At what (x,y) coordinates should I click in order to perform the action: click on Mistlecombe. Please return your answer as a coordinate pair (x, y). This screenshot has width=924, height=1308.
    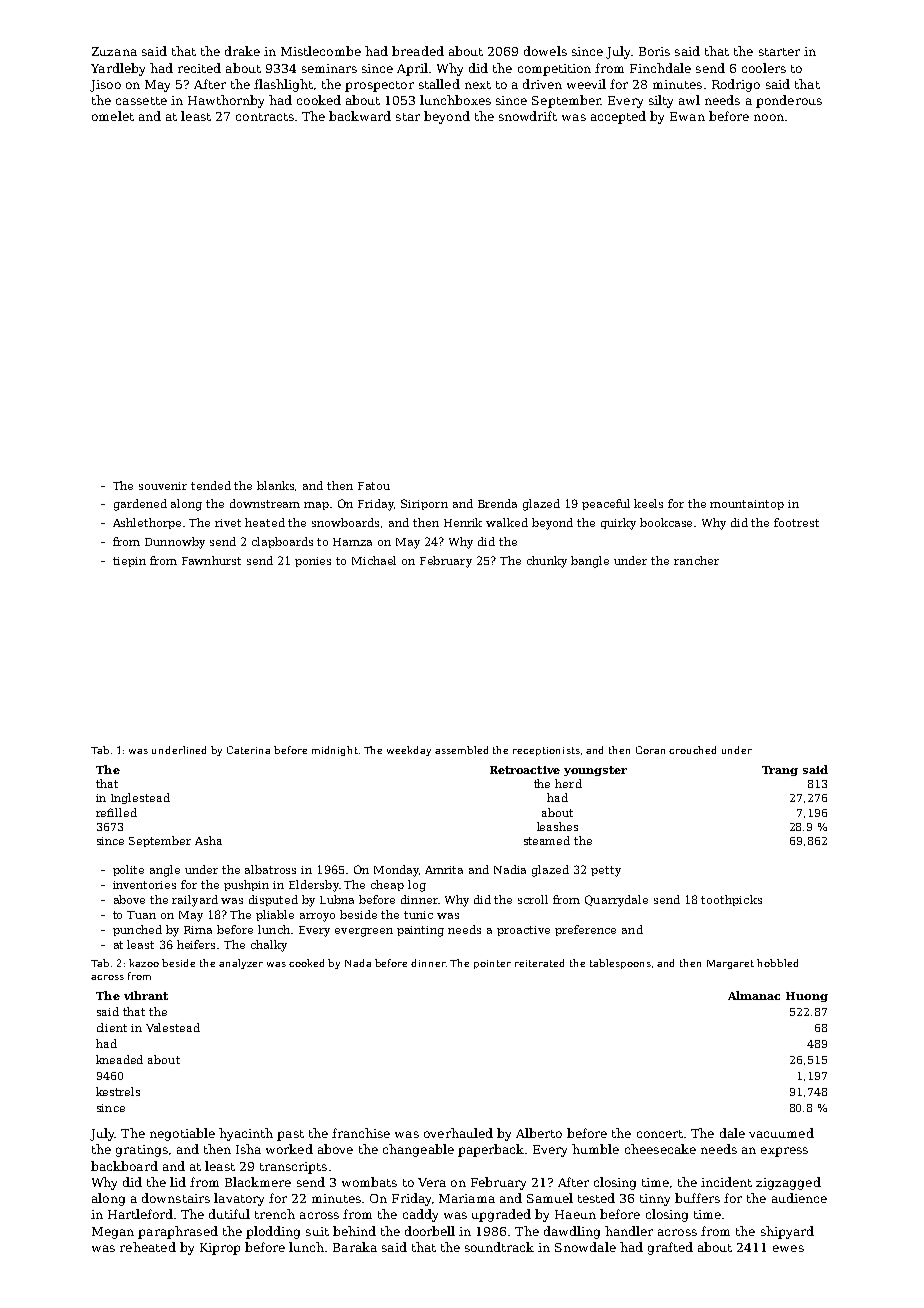
    Looking at the image, I should click on (321, 51).
